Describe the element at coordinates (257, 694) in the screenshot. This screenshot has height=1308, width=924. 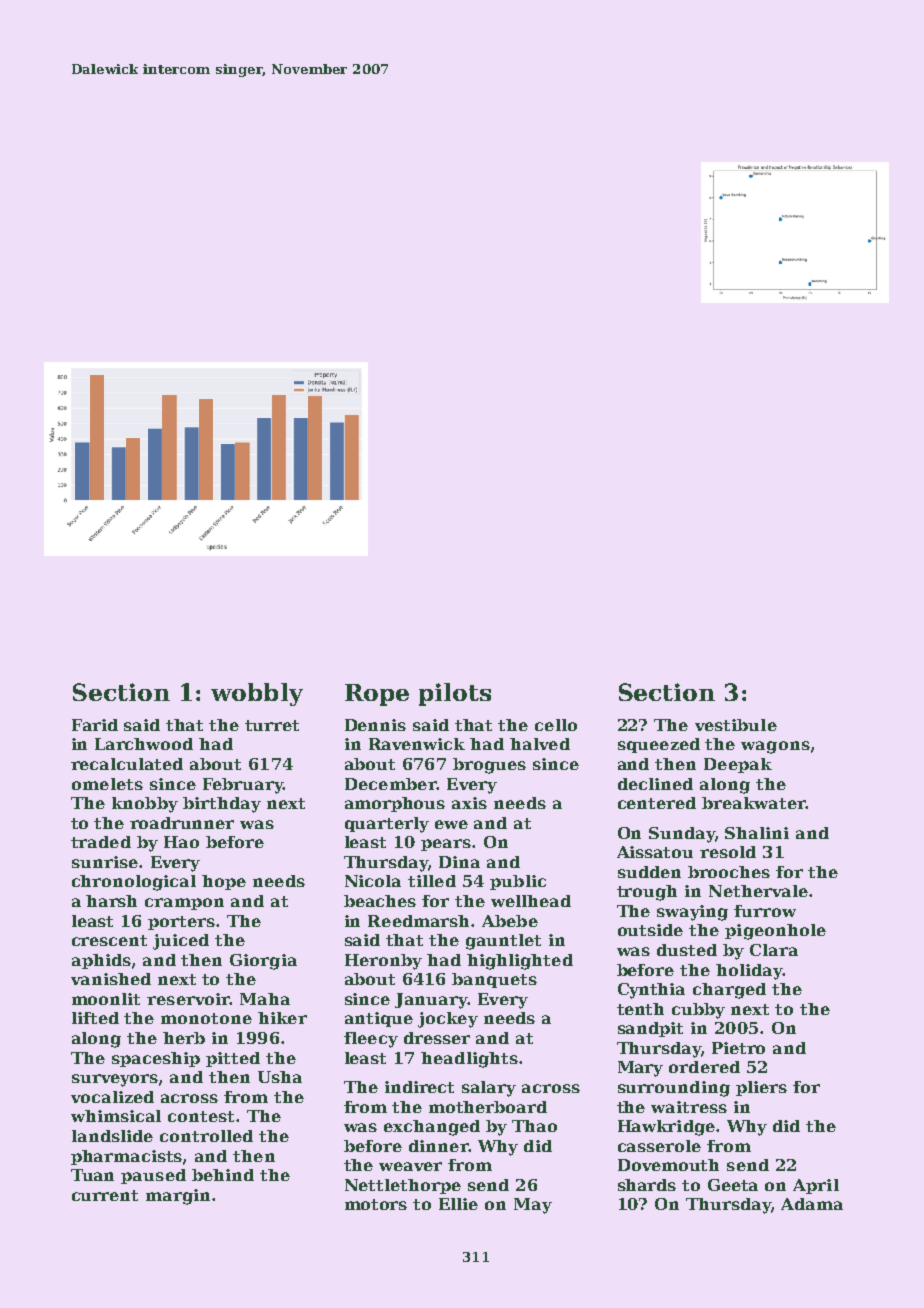
I see `wobbly` at that location.
